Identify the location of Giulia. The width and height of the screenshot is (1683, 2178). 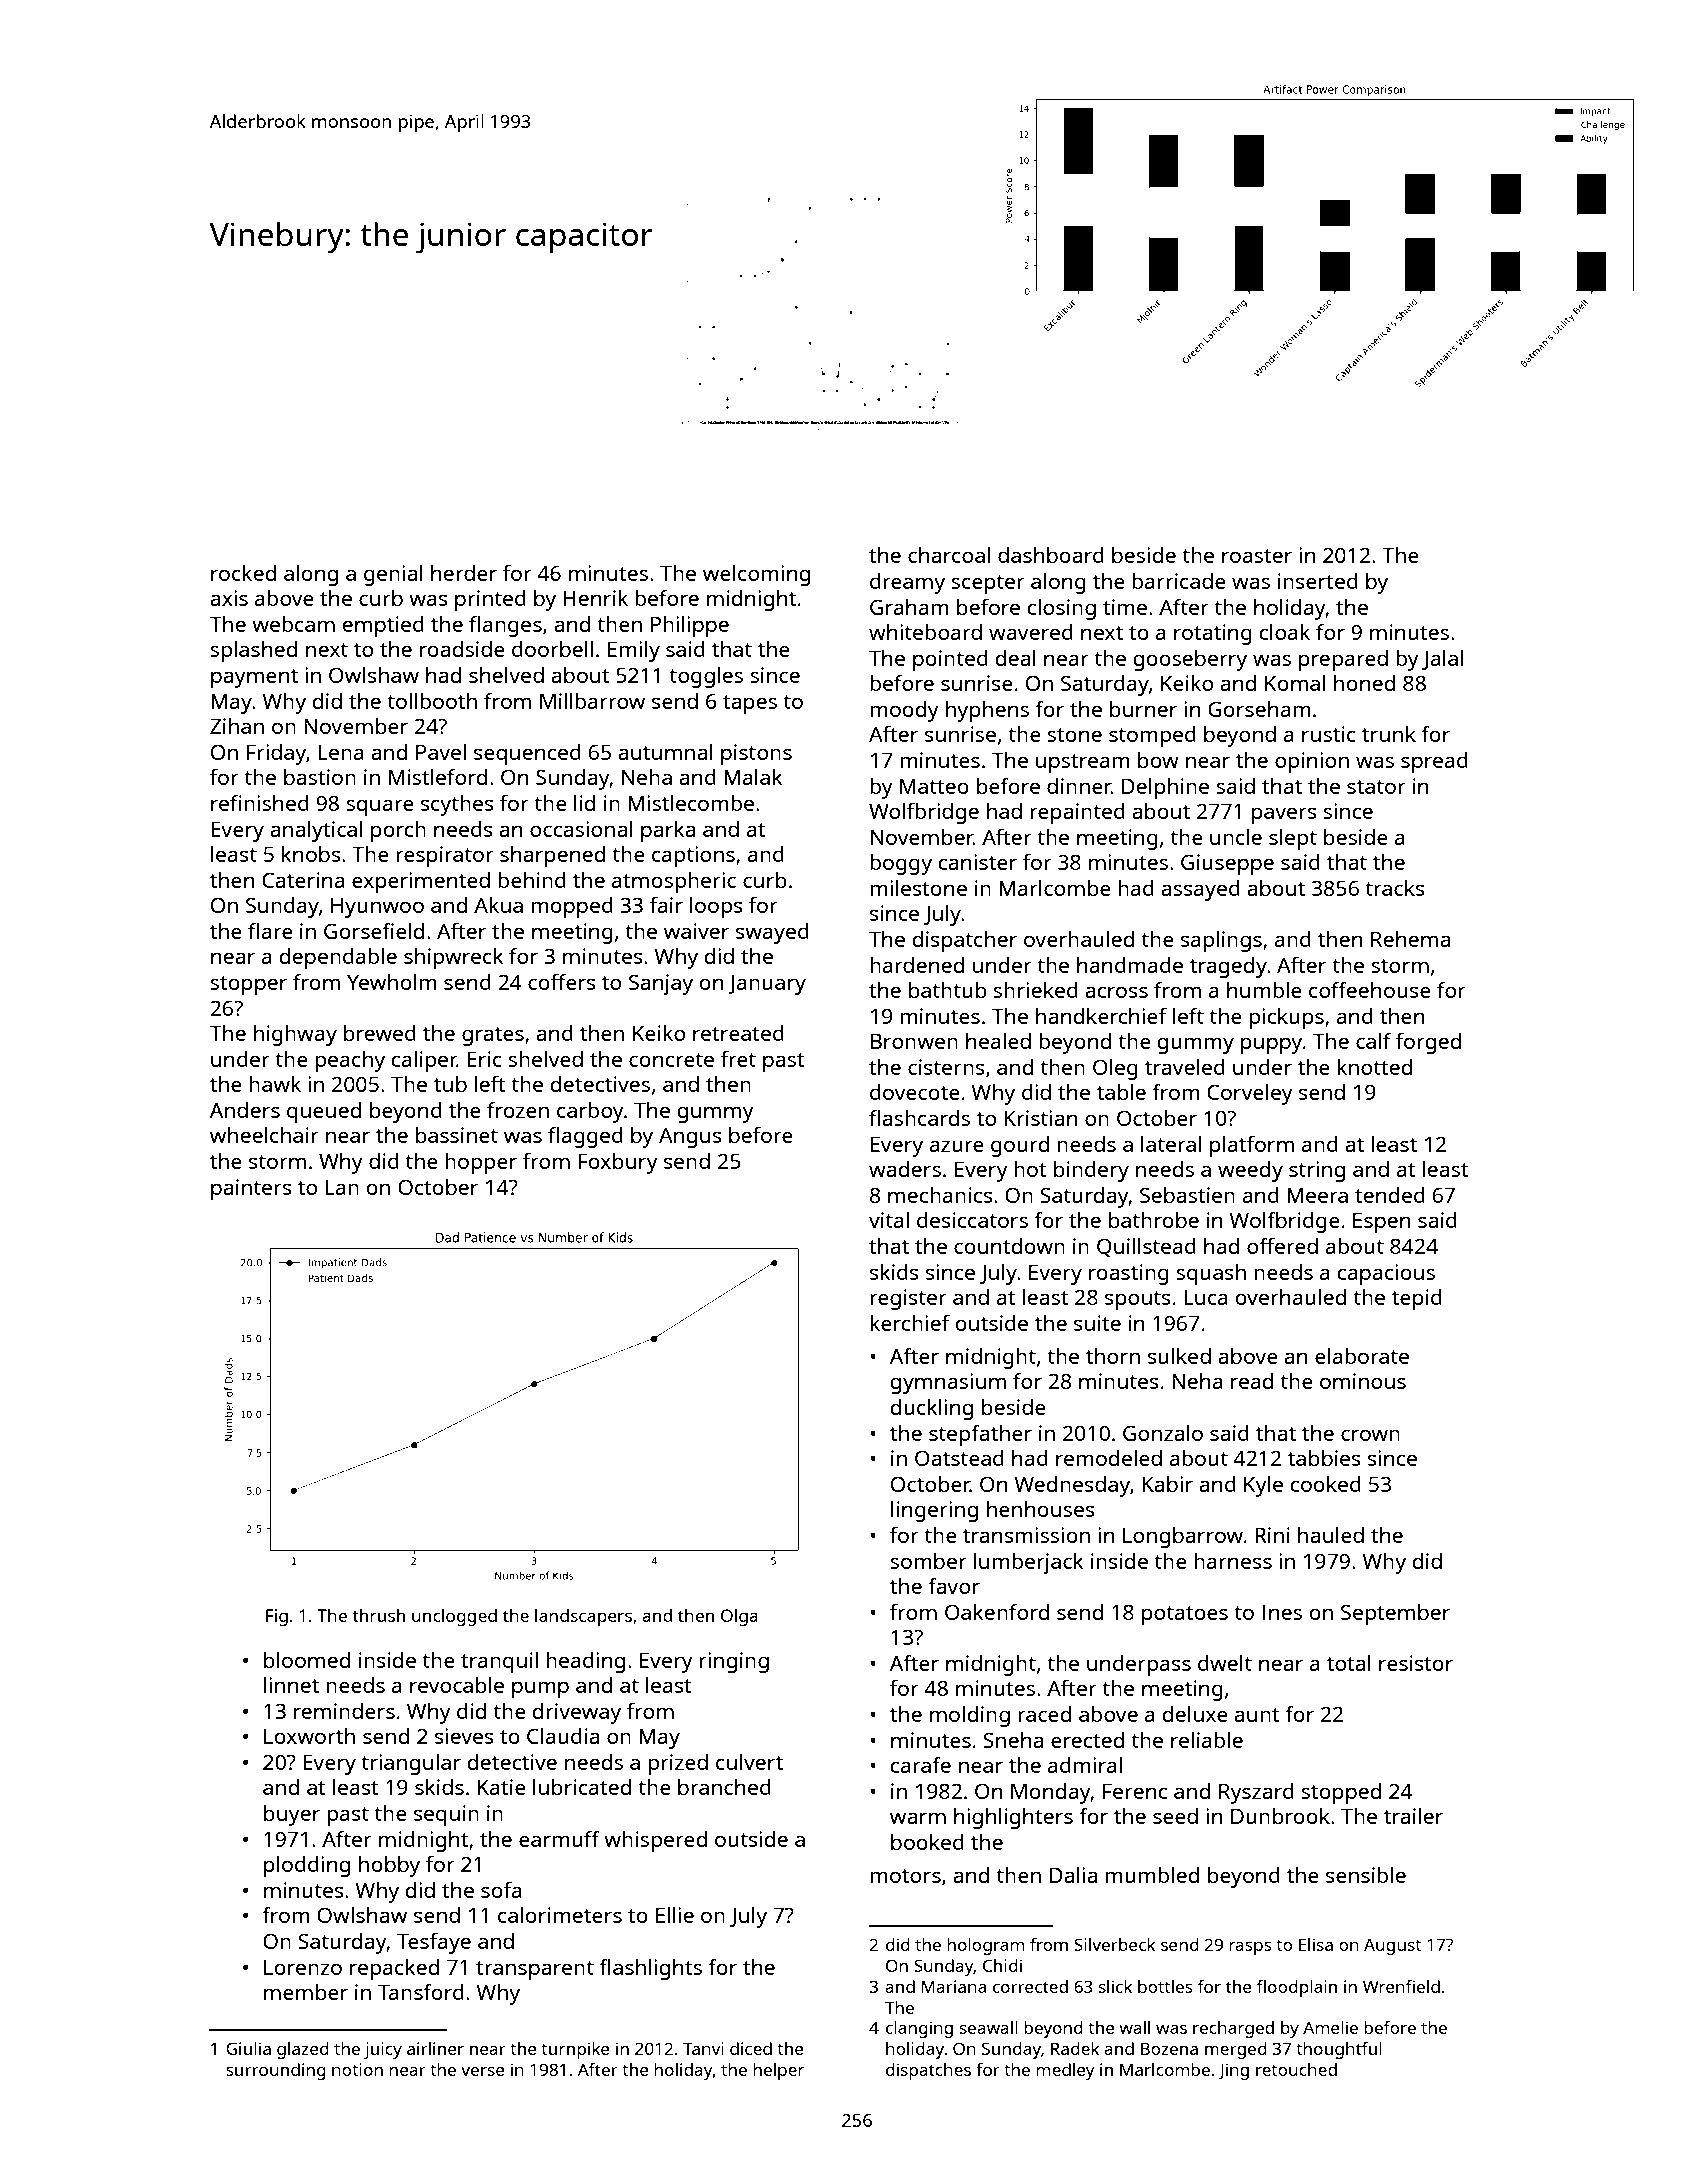
(248, 2048).
